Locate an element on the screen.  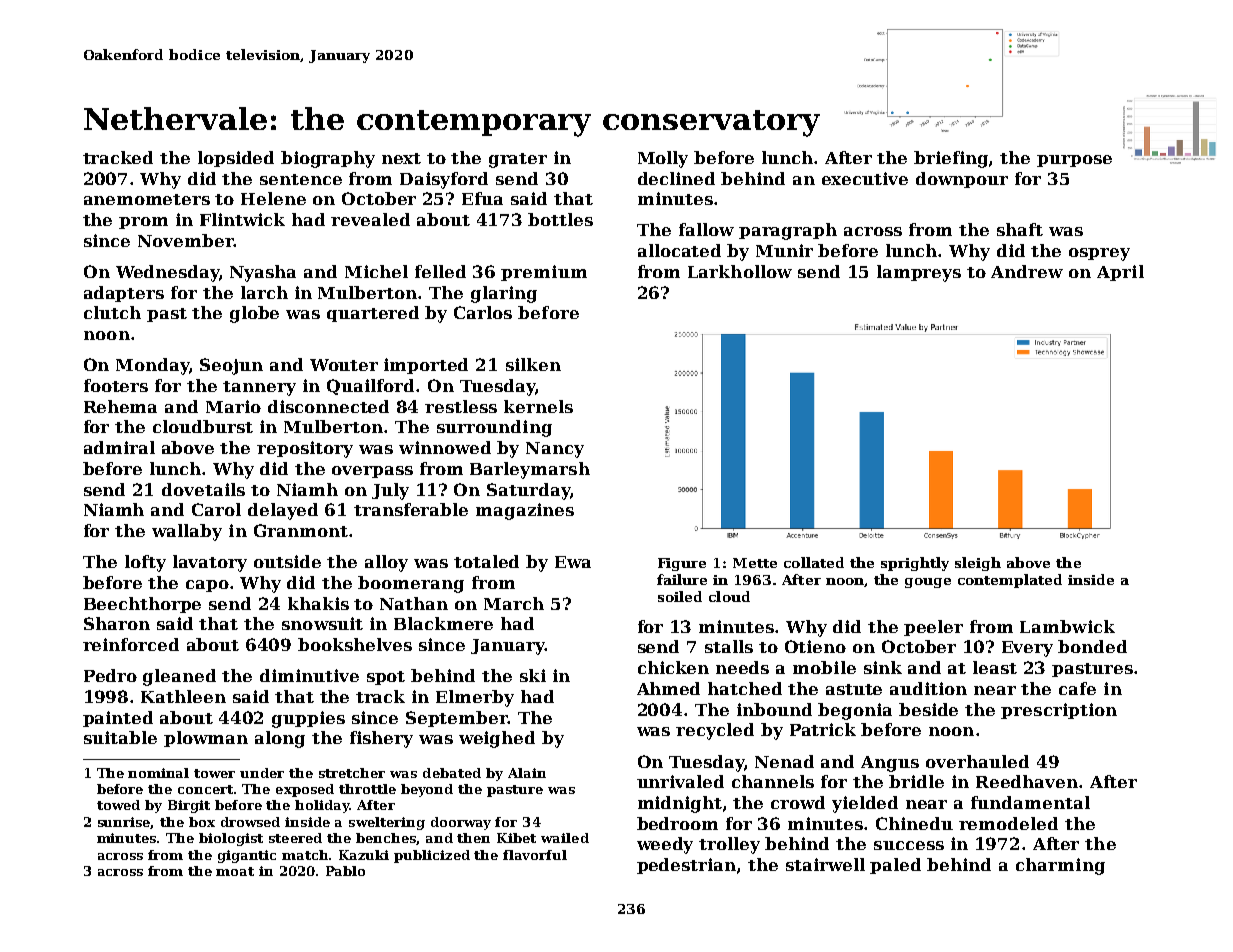
prescription is located at coordinates (1059, 711).
